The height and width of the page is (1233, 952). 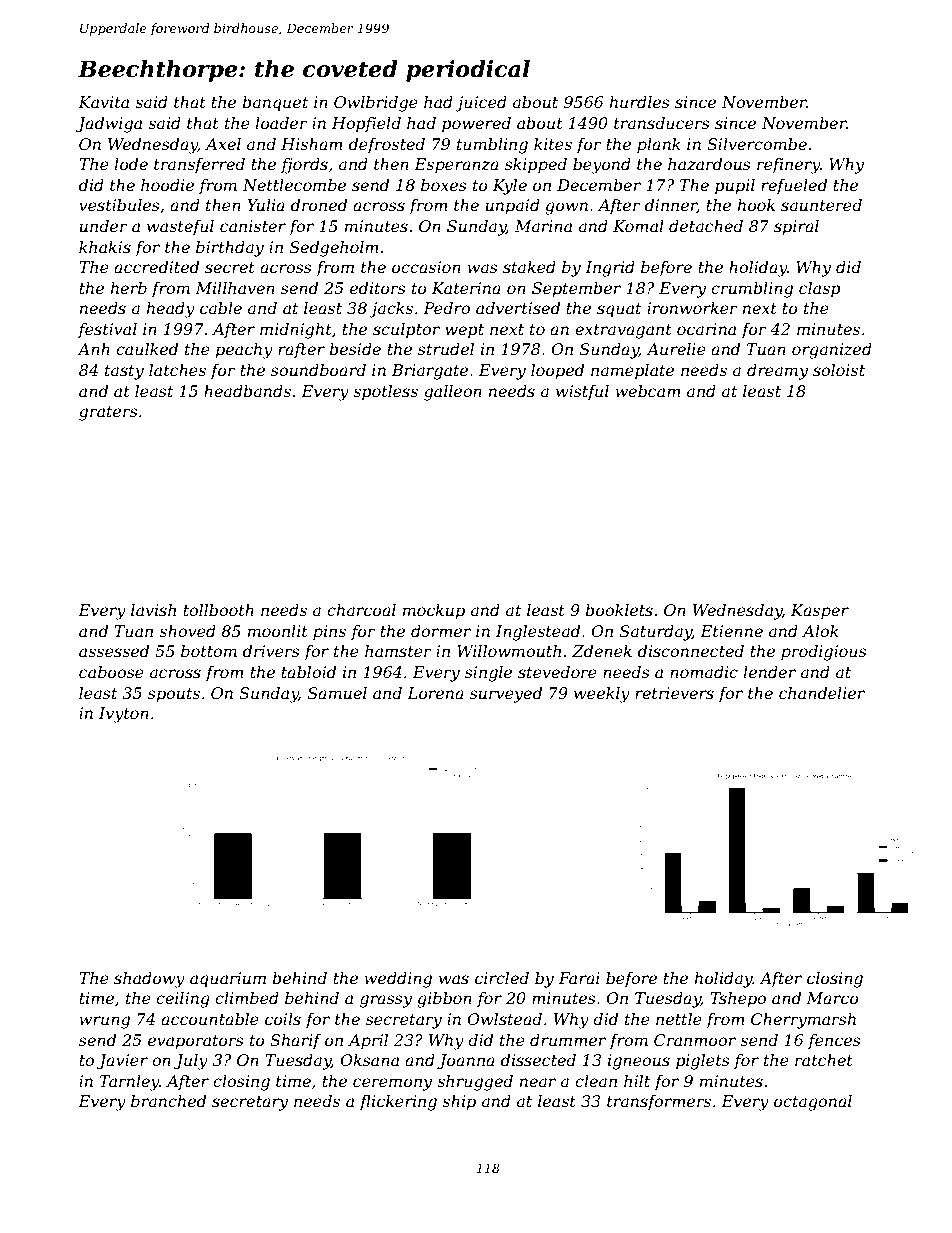 I want to click on assessed, so click(x=114, y=651).
